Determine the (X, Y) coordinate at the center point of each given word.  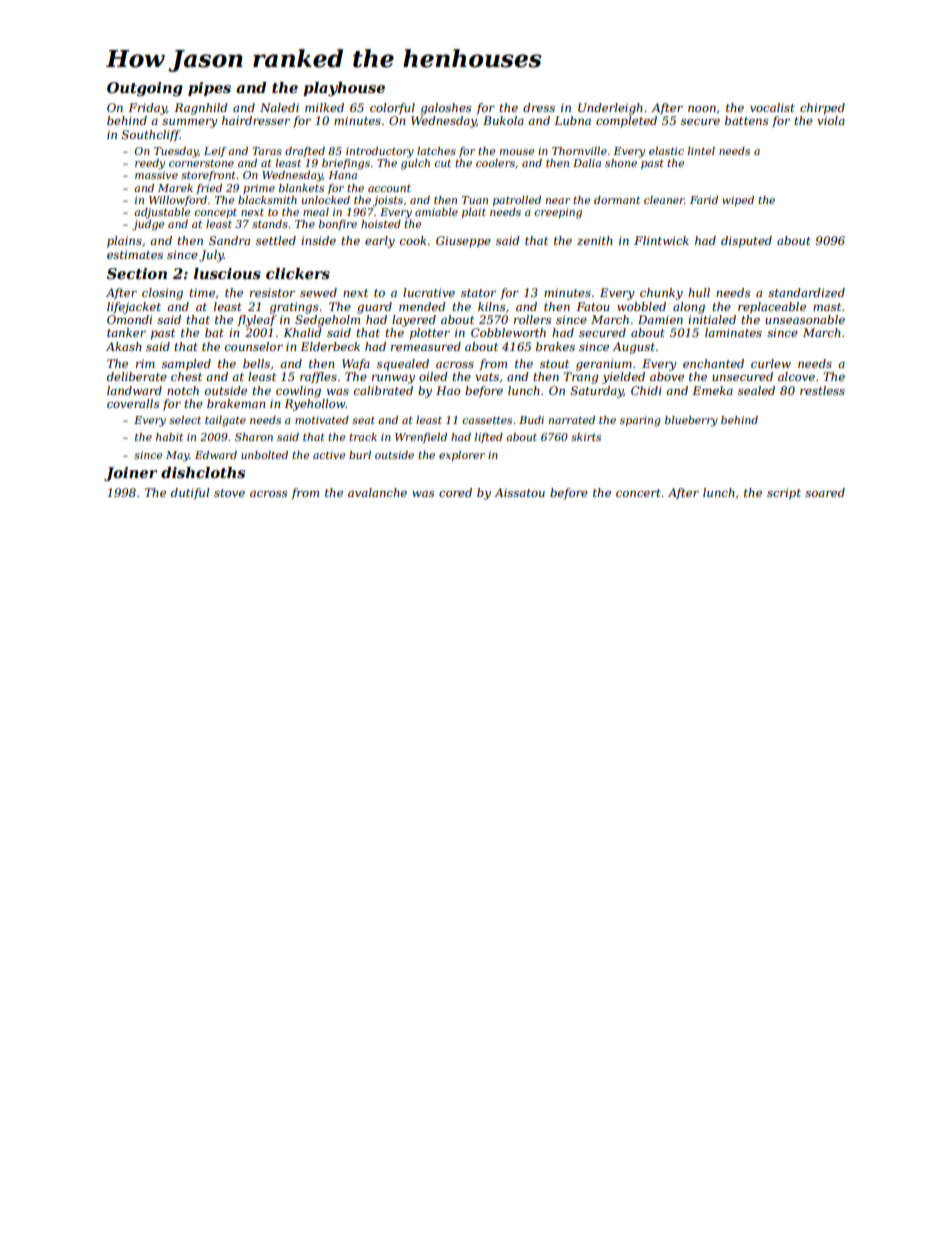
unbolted (264, 455)
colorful (392, 109)
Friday (147, 109)
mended (422, 306)
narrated (572, 420)
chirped (822, 109)
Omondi (129, 319)
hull (699, 292)
